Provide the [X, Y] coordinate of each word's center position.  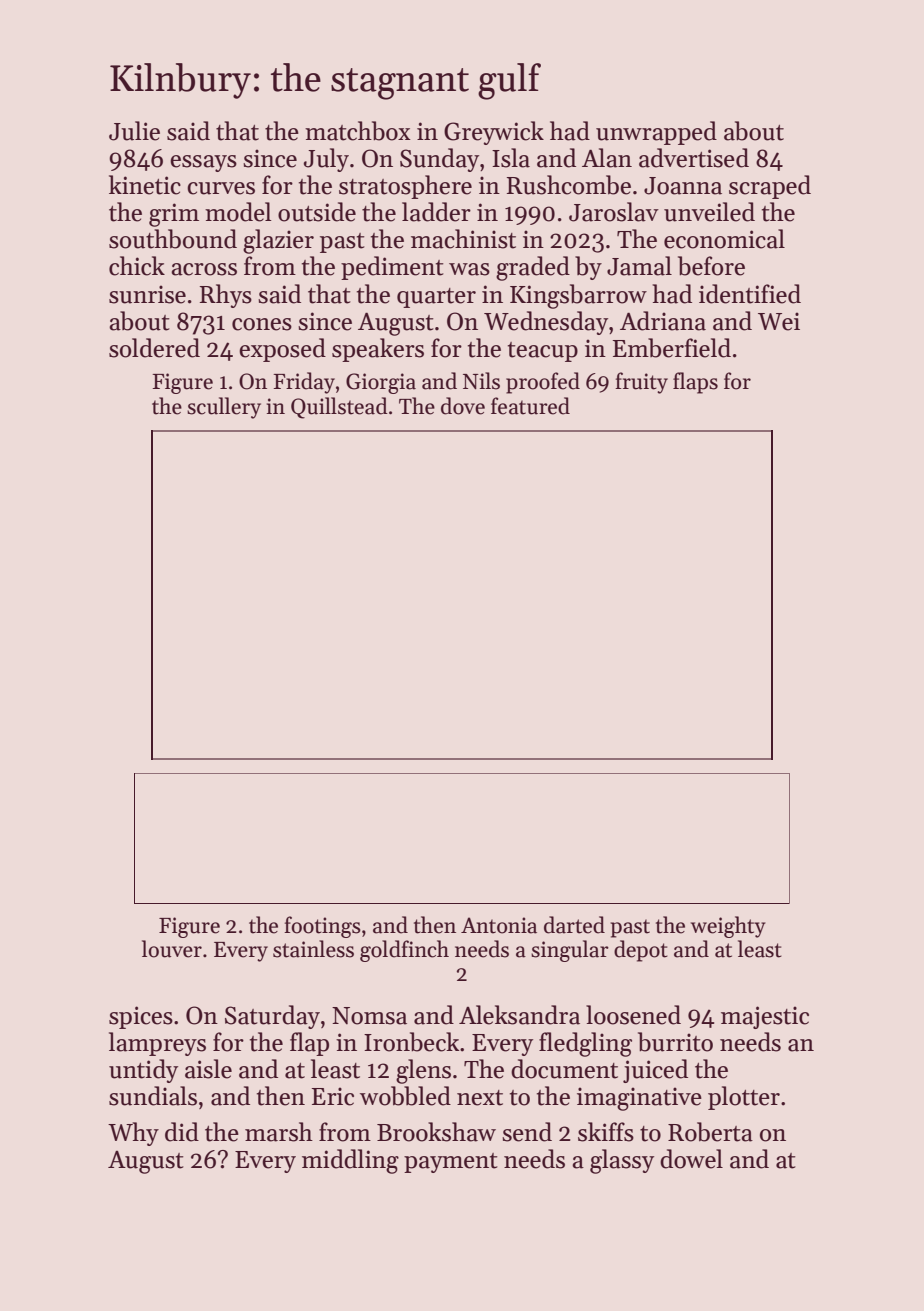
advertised [694, 158]
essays [203, 163]
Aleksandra [519, 1015]
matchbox [358, 131]
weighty [728, 927]
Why [133, 1134]
